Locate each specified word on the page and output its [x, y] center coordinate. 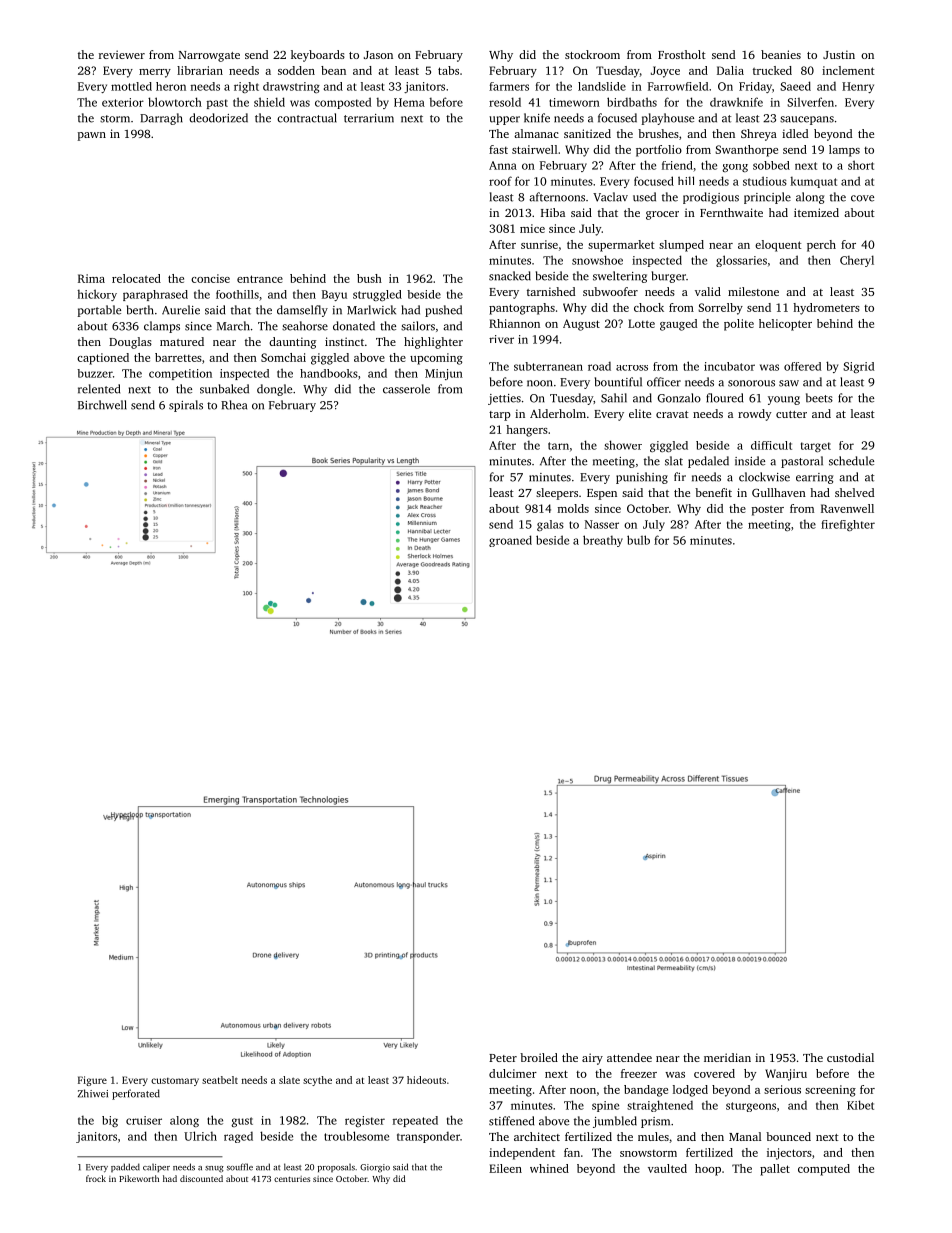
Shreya [759, 135]
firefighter [848, 525]
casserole [406, 389]
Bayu [334, 295]
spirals [186, 406]
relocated [136, 278]
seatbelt [220, 1080]
